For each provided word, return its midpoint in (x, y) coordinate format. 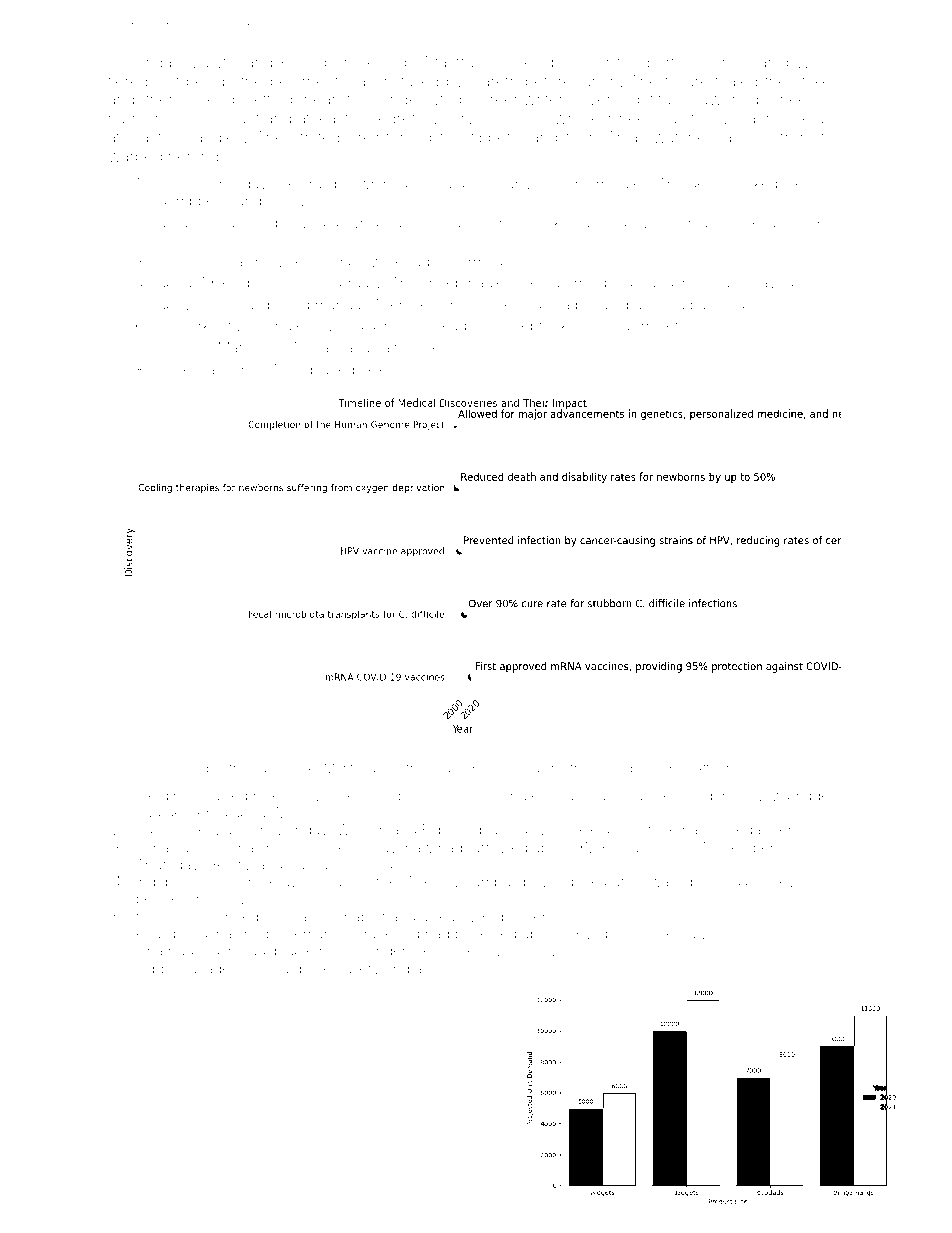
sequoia (543, 306)
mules (178, 369)
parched (717, 306)
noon (741, 769)
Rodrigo (309, 64)
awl (293, 881)
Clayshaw (400, 849)
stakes (817, 81)
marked (380, 768)
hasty (268, 769)
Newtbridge (790, 797)
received (375, 62)
